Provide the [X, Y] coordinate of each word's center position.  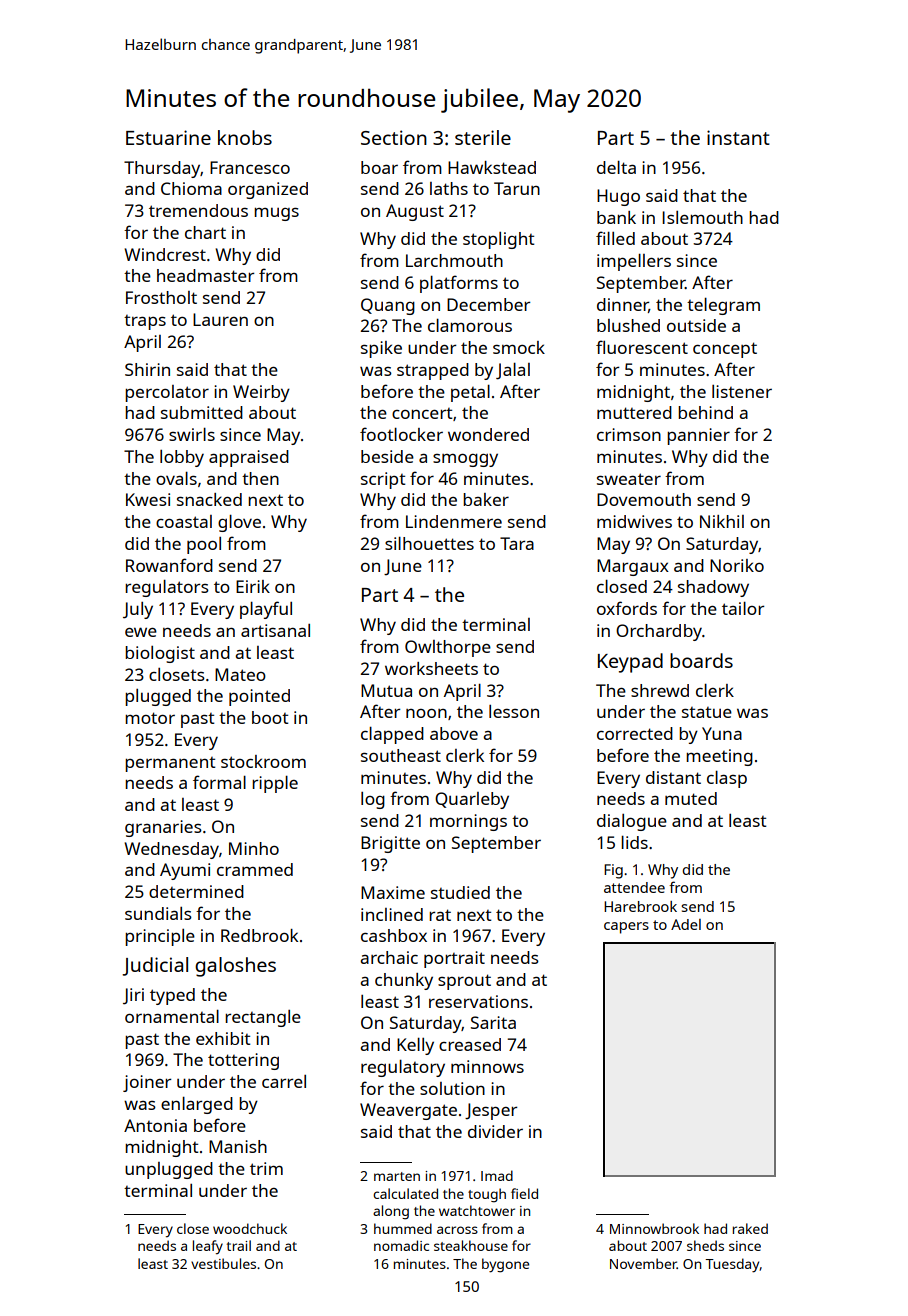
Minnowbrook [654, 1228]
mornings [468, 822]
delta [616, 167]
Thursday [162, 169]
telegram [723, 306]
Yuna [722, 733]
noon [426, 713]
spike [381, 349]
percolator [167, 393]
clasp [727, 779]
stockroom [263, 761]
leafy [208, 1247]
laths [449, 188]
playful [266, 610]
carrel [284, 1081]
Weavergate [408, 1111]
